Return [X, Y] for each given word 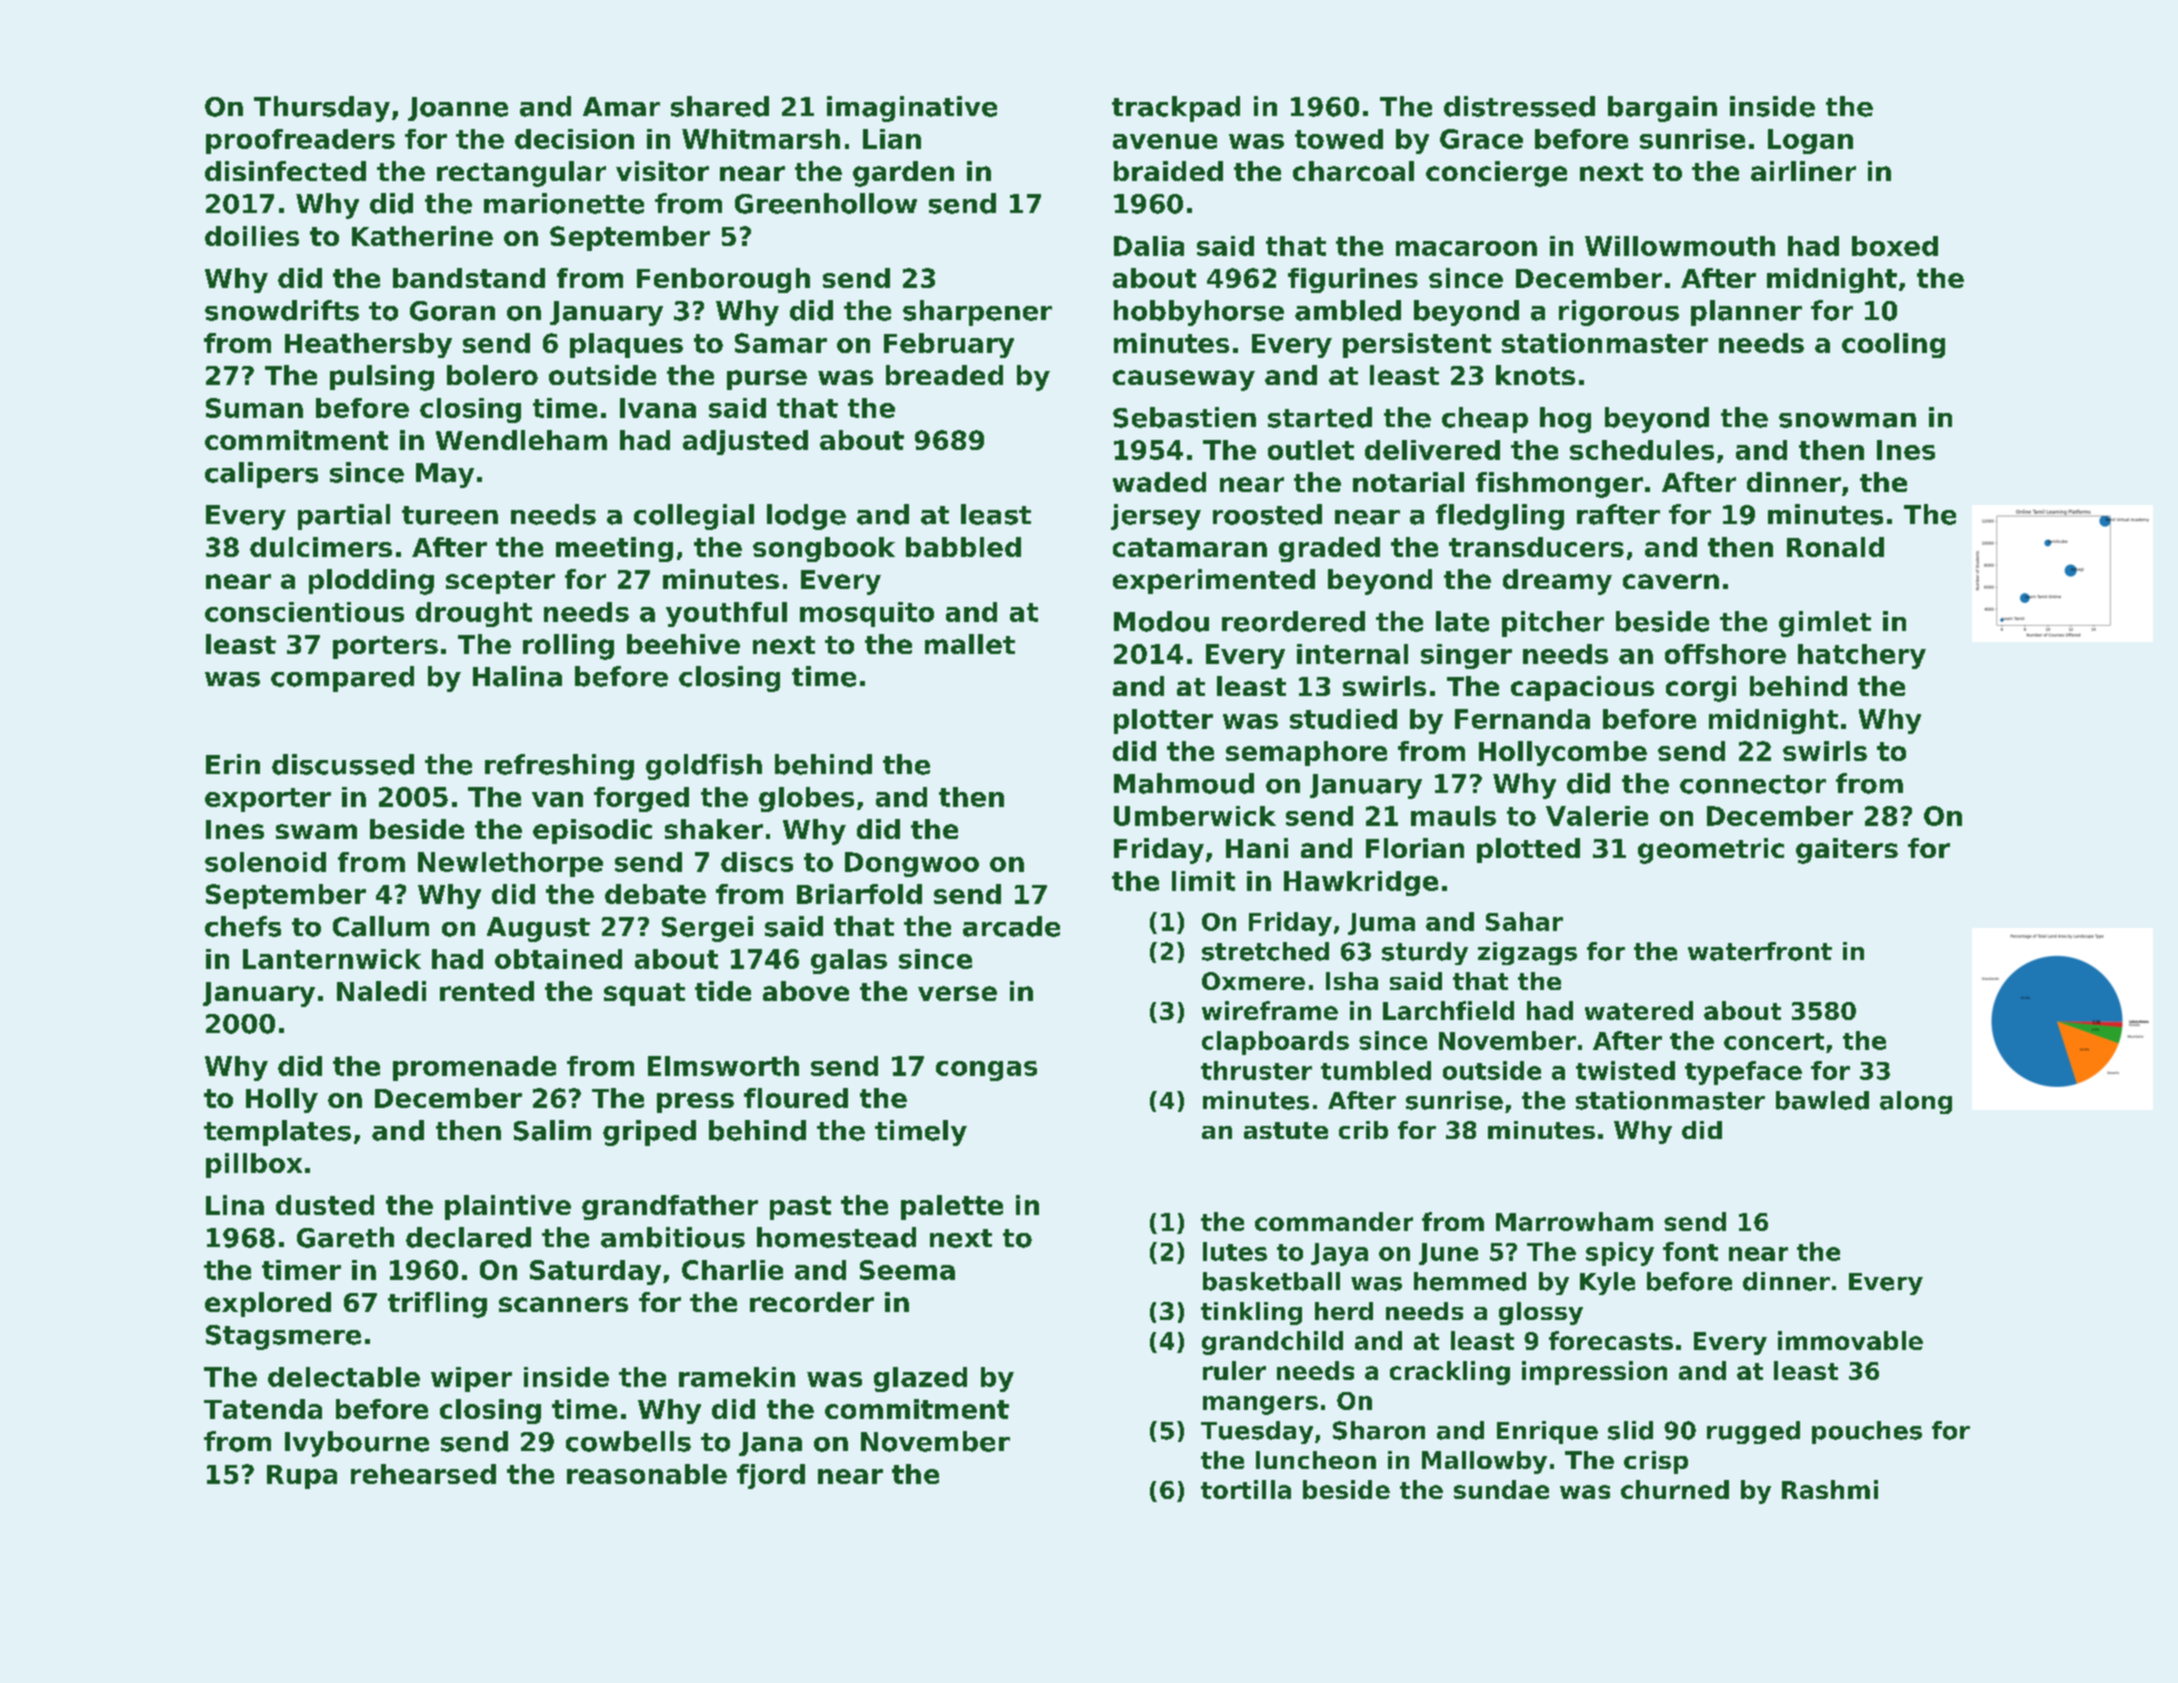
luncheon [1316, 1460]
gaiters [1847, 851]
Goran [452, 311]
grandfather [670, 1207]
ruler [1234, 1370]
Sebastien [1184, 417]
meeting [614, 549]
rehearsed [423, 1474]
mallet [970, 644]
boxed [1895, 246]
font [1690, 1251]
